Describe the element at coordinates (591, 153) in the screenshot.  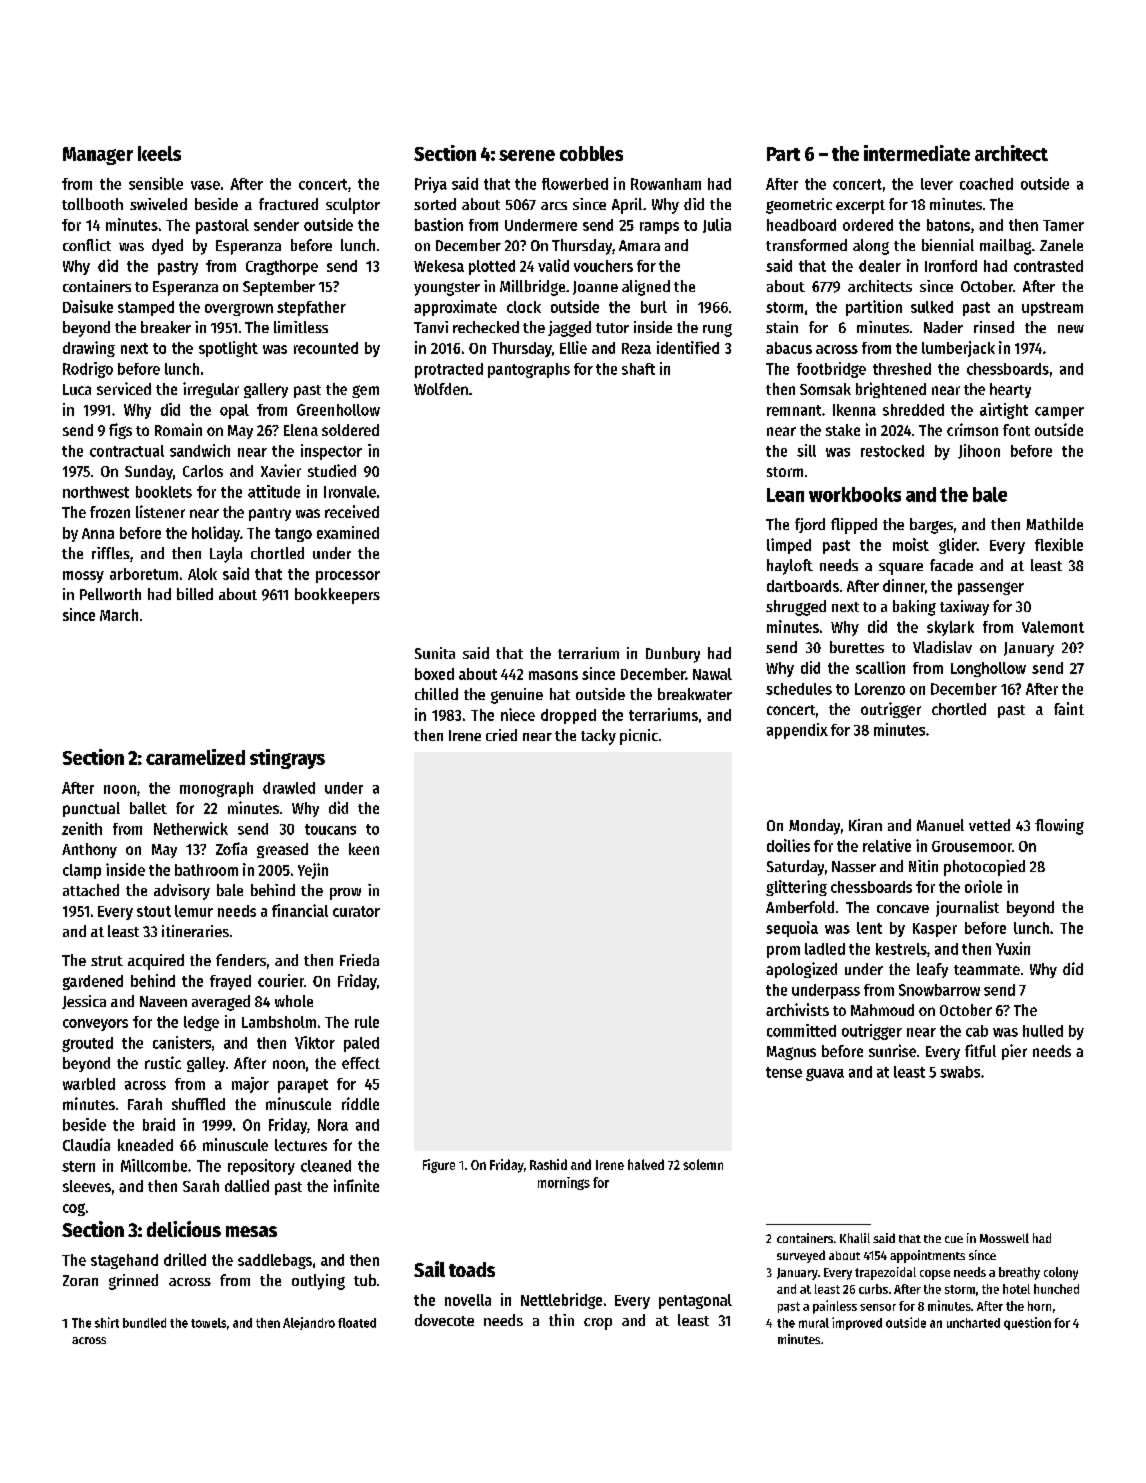
I see `cobbles` at that location.
